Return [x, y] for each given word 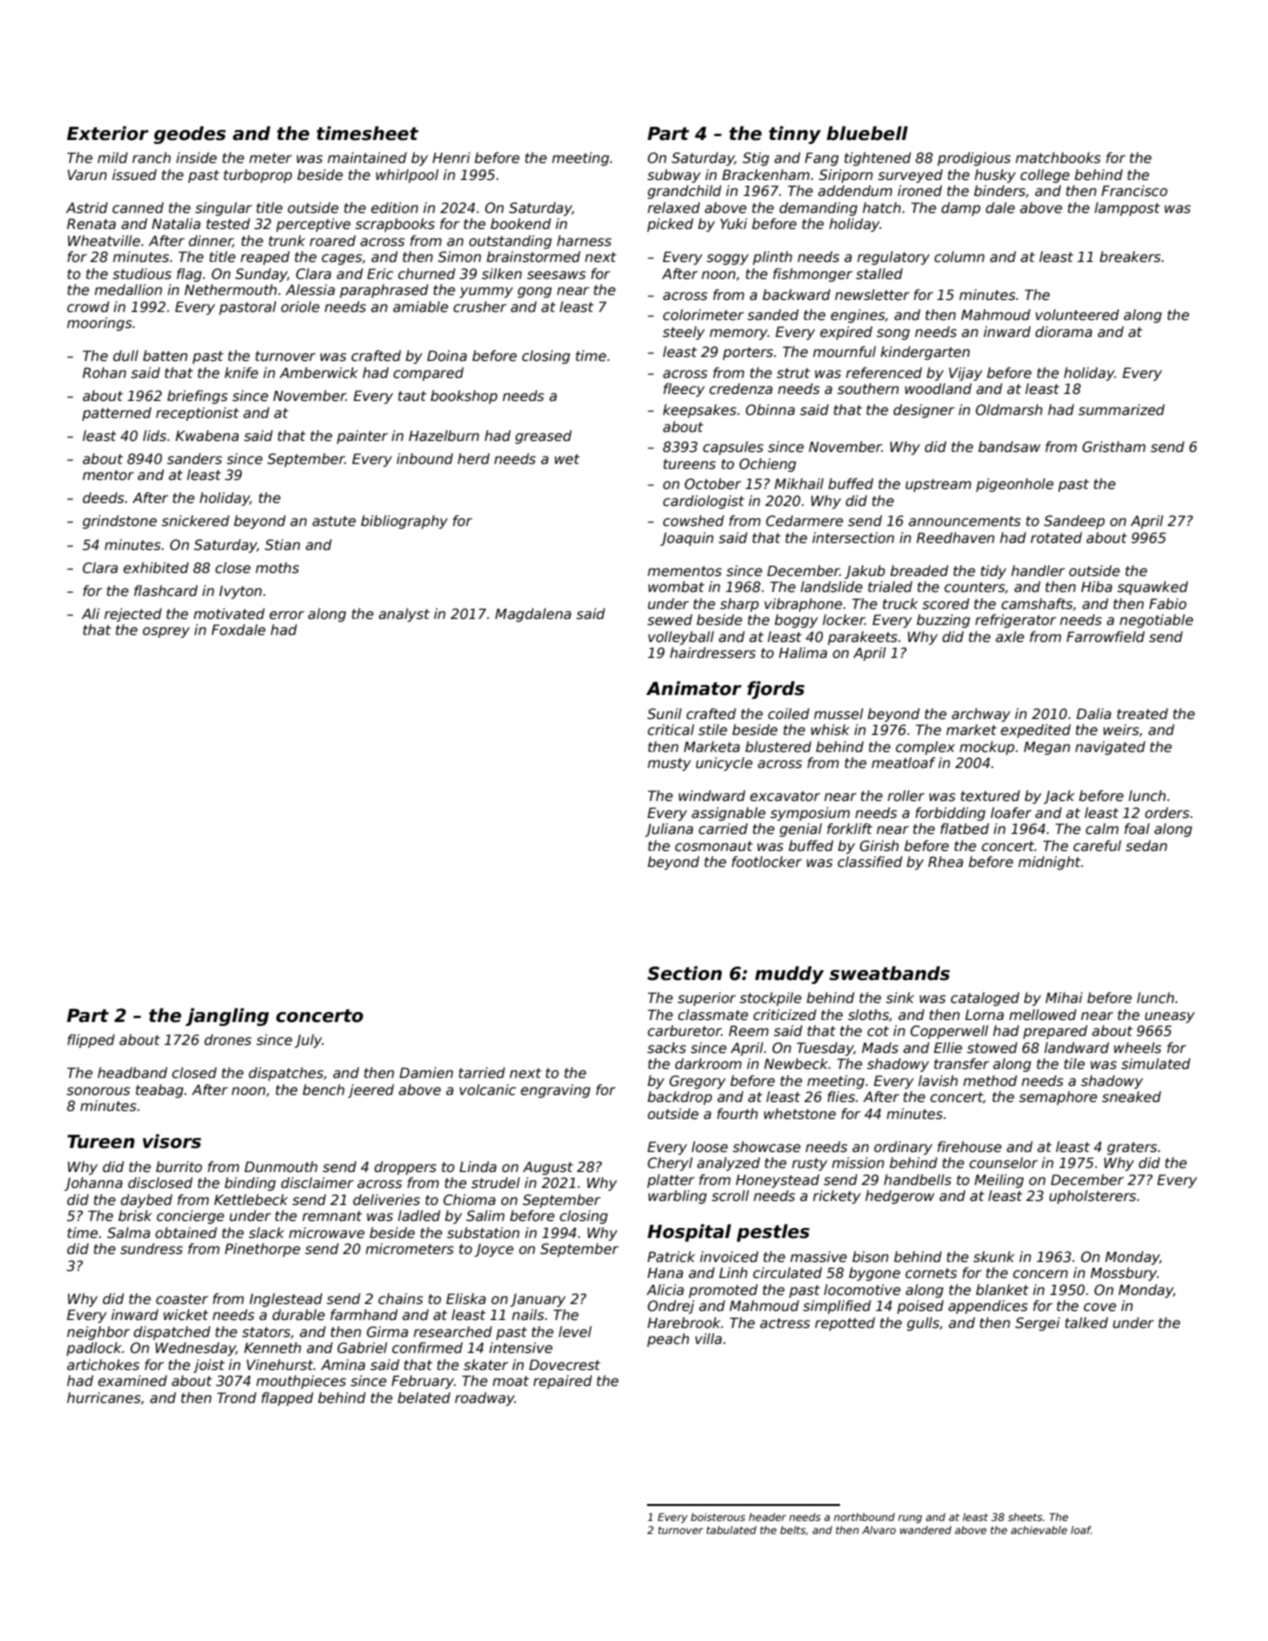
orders [1167, 812]
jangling [227, 1017]
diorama [1063, 331]
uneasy [1170, 1017]
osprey [166, 632]
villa [708, 1338]
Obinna [770, 409]
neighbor [98, 1333]
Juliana [669, 830]
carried [723, 828]
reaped [265, 258]
